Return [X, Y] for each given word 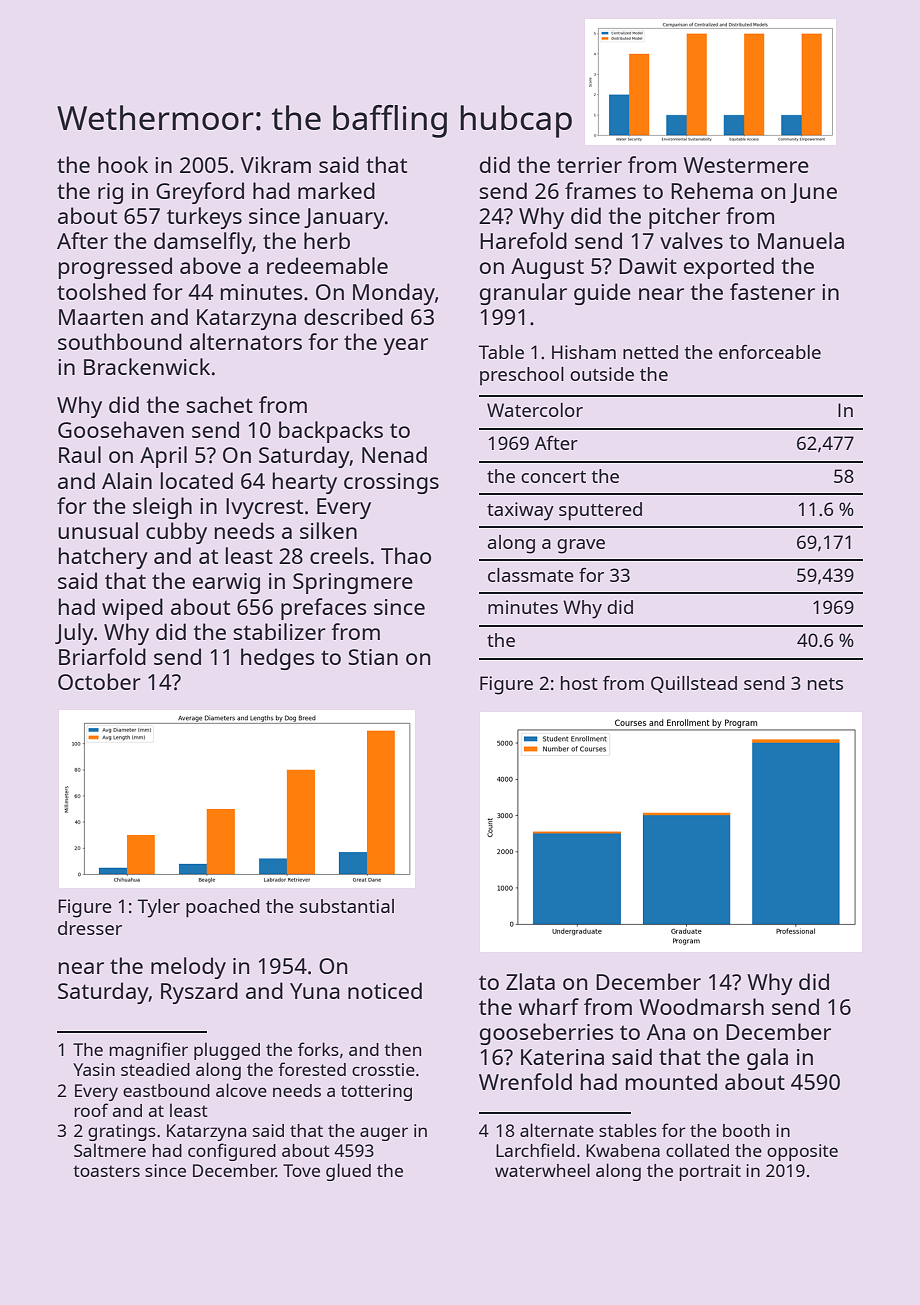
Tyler [158, 908]
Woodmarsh [701, 1006]
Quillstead [694, 684]
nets [825, 684]
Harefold [523, 240]
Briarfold [102, 656]
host [579, 683]
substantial [347, 906]
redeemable [327, 265]
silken [328, 530]
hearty [305, 483]
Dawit [648, 266]
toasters [106, 1171]
